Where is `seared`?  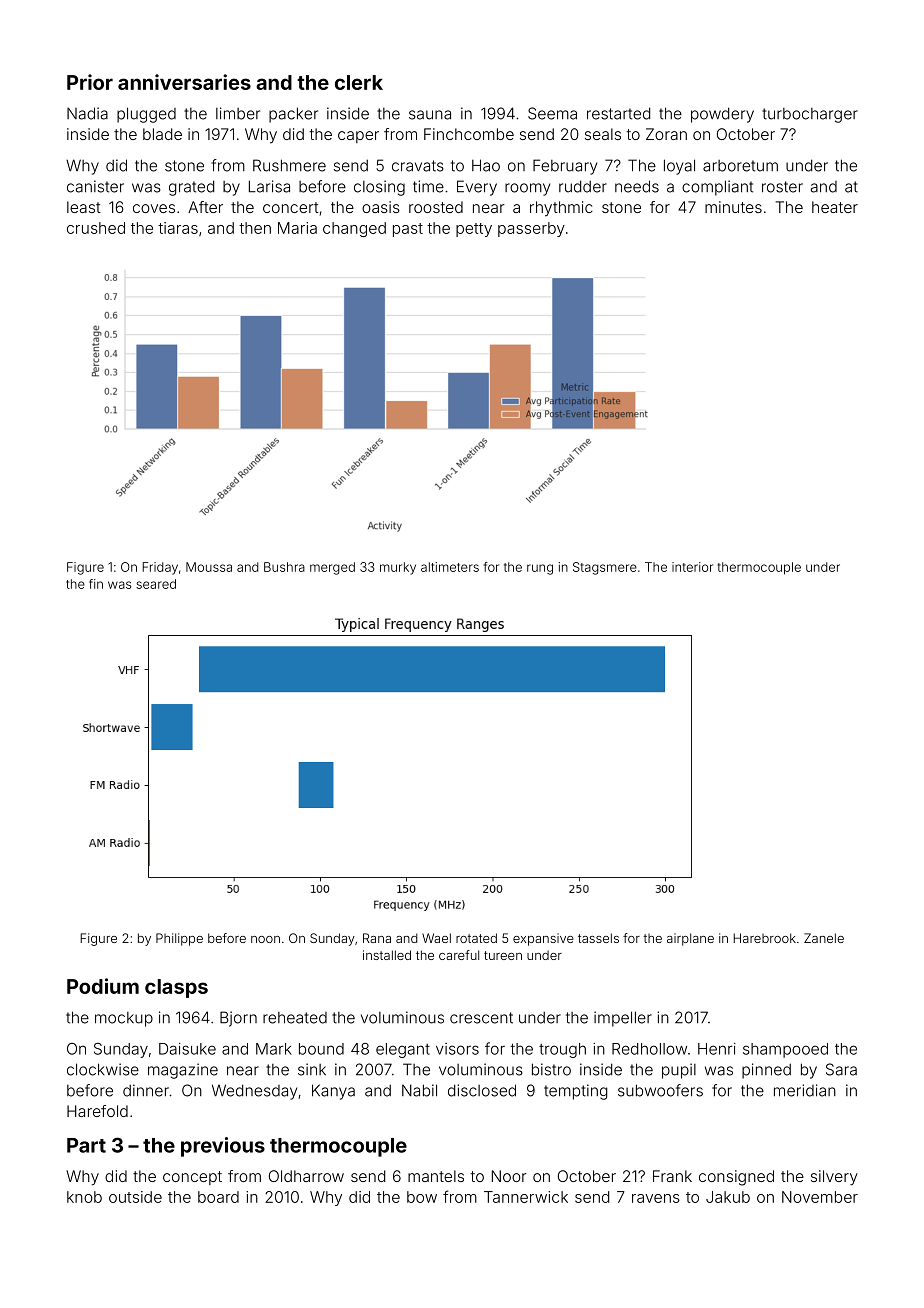
seared is located at coordinates (156, 584).
